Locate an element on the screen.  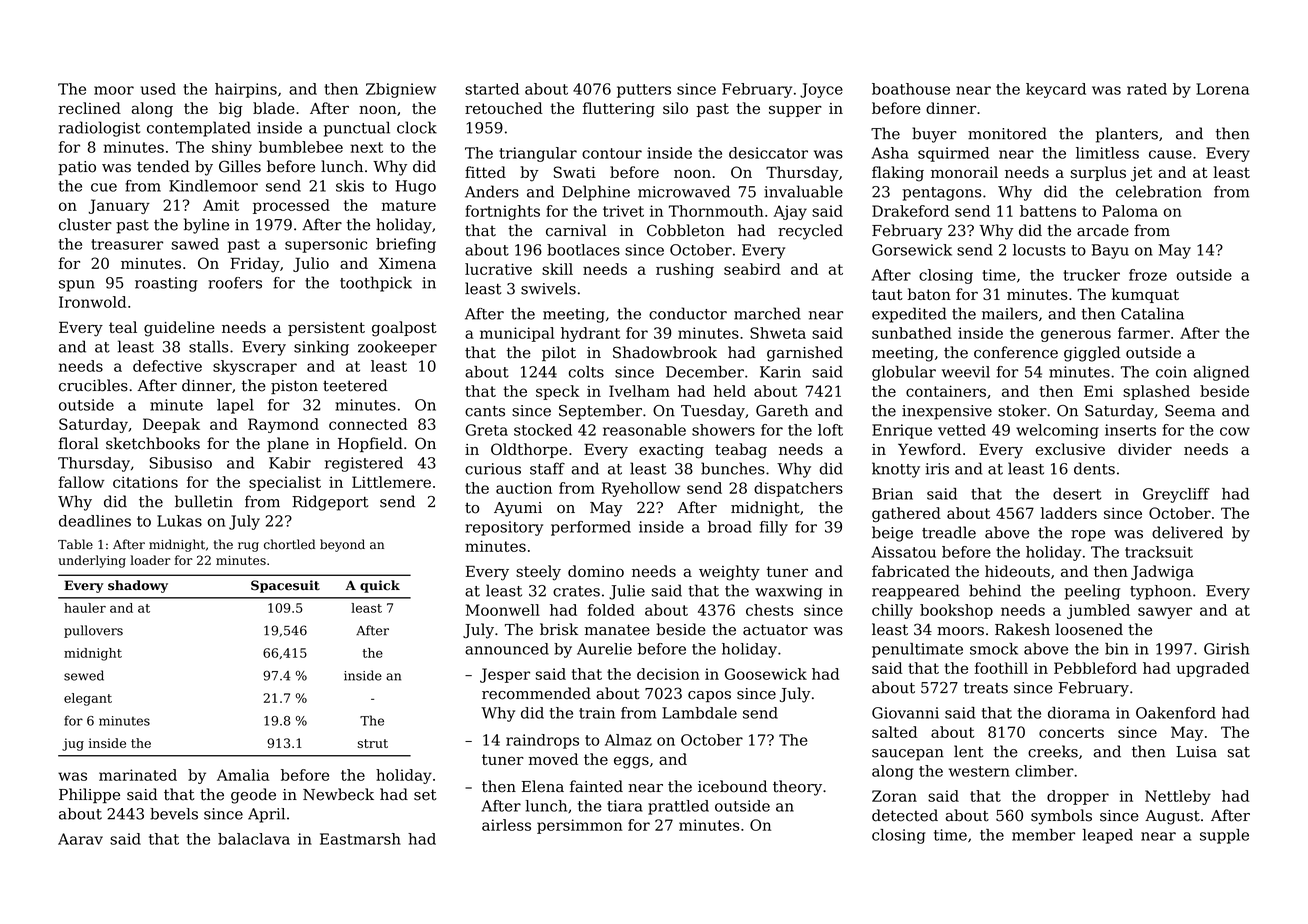
Aarav is located at coordinates (80, 839).
